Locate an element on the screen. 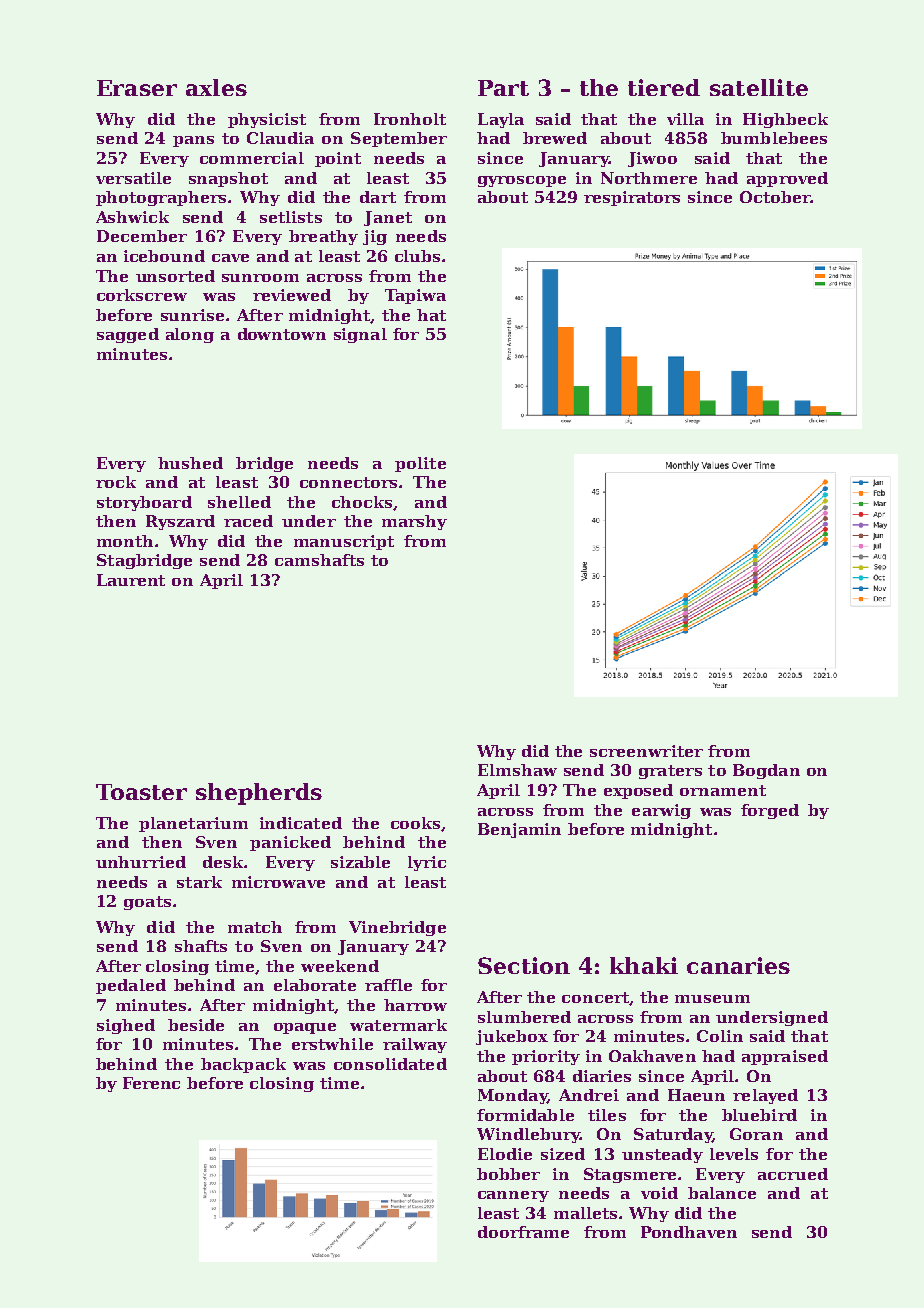 This screenshot has width=924, height=1308. screenwriter is located at coordinates (646, 751).
